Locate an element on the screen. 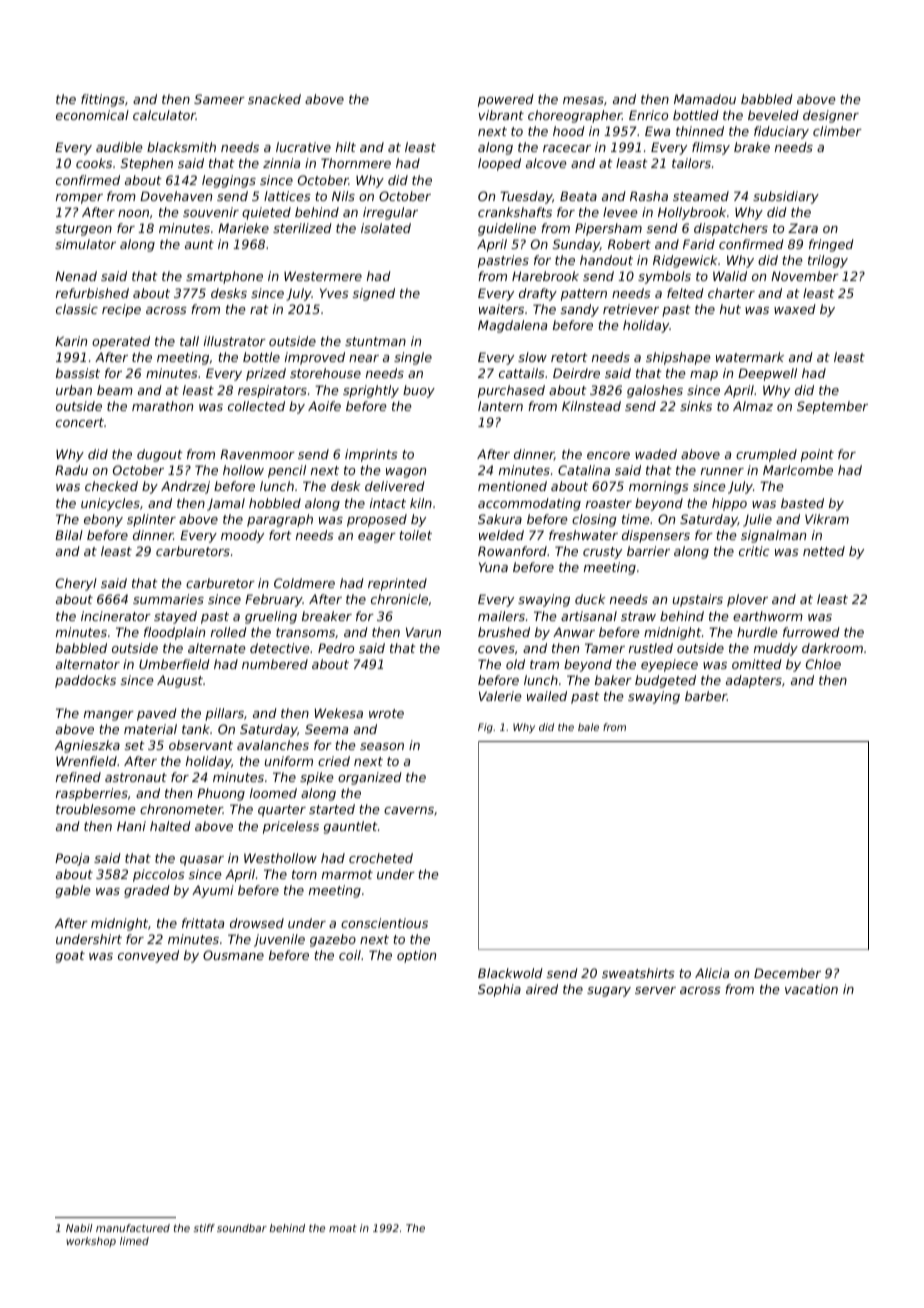  troublesome is located at coordinates (96, 809).
